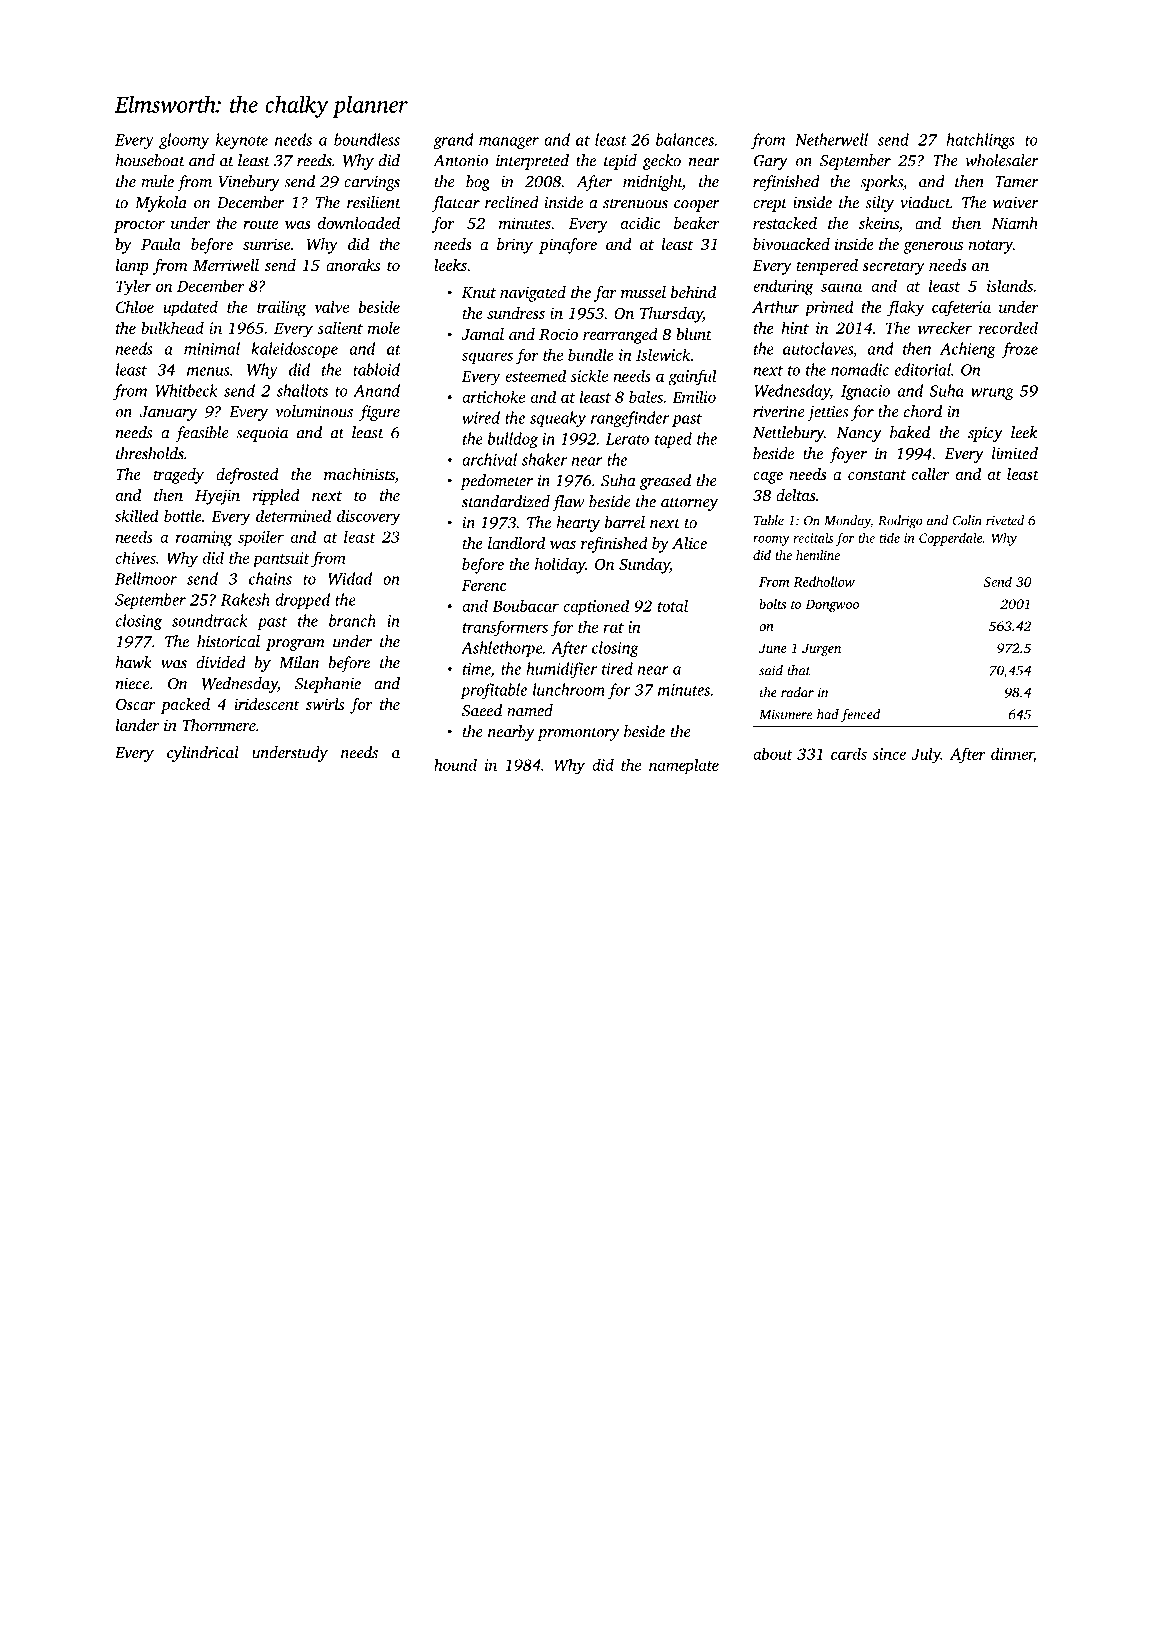  Describe the element at coordinates (881, 183) in the page. I see `sporks` at that location.
